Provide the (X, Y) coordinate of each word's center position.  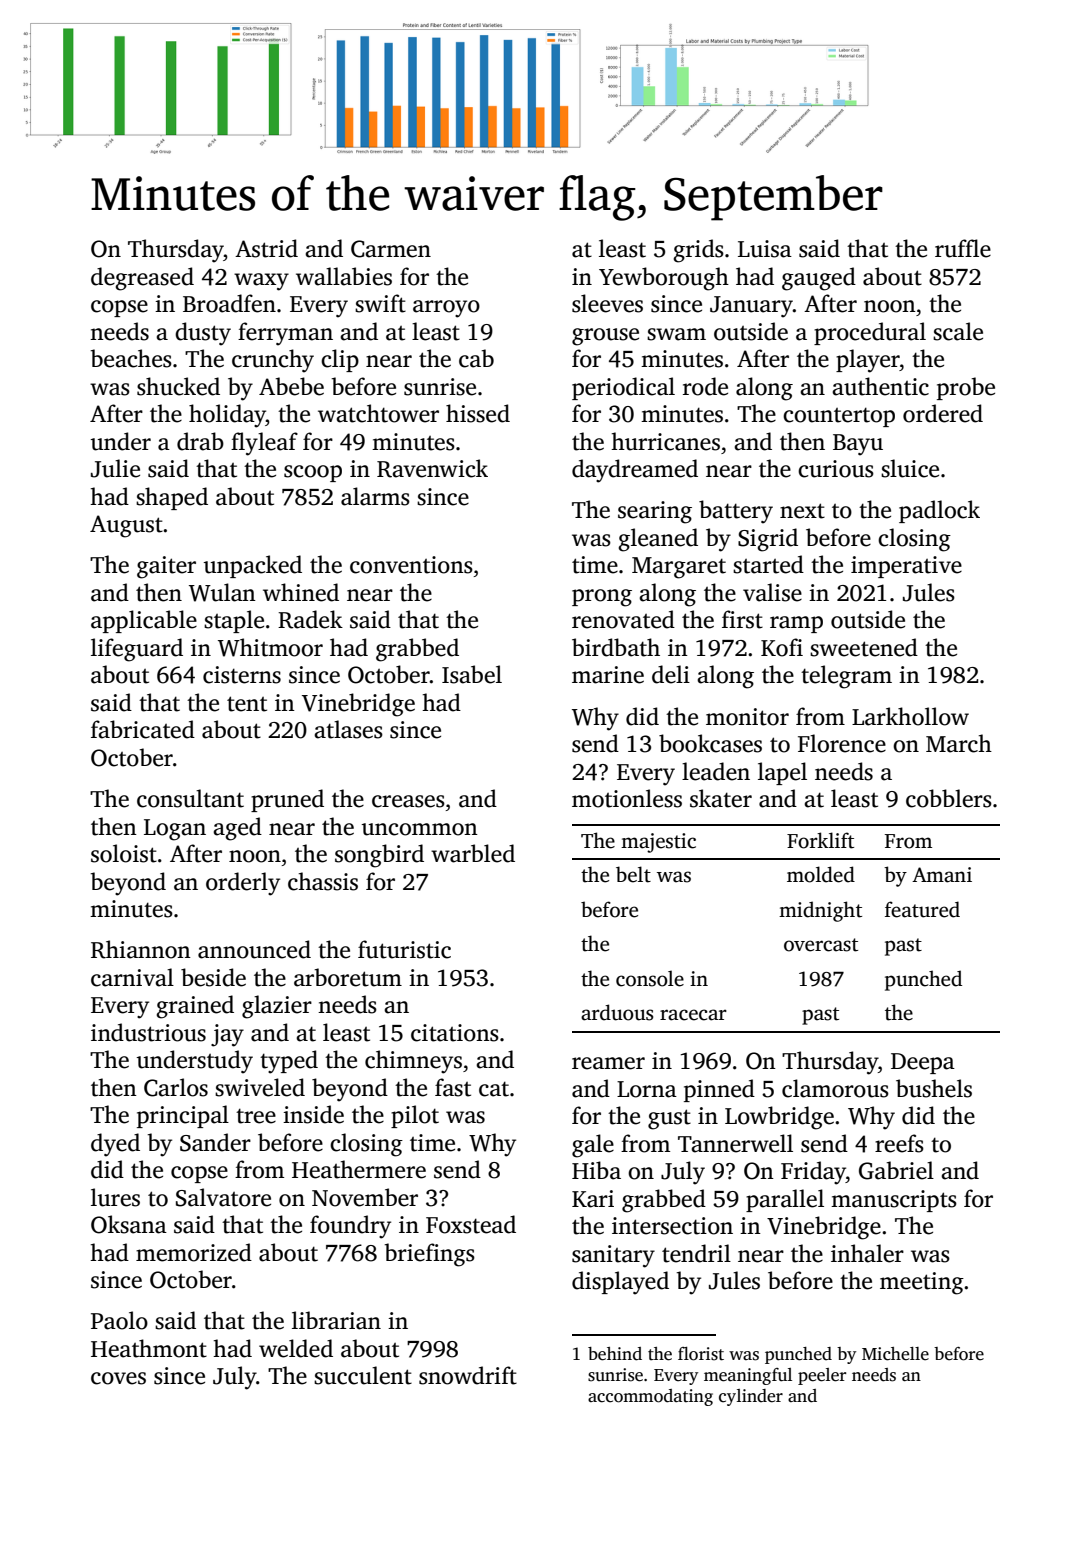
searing (655, 512)
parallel (785, 1200)
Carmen (391, 249)
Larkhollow (910, 716)
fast (453, 1087)
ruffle (963, 248)
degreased (142, 279)
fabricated (143, 729)
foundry (350, 1227)
